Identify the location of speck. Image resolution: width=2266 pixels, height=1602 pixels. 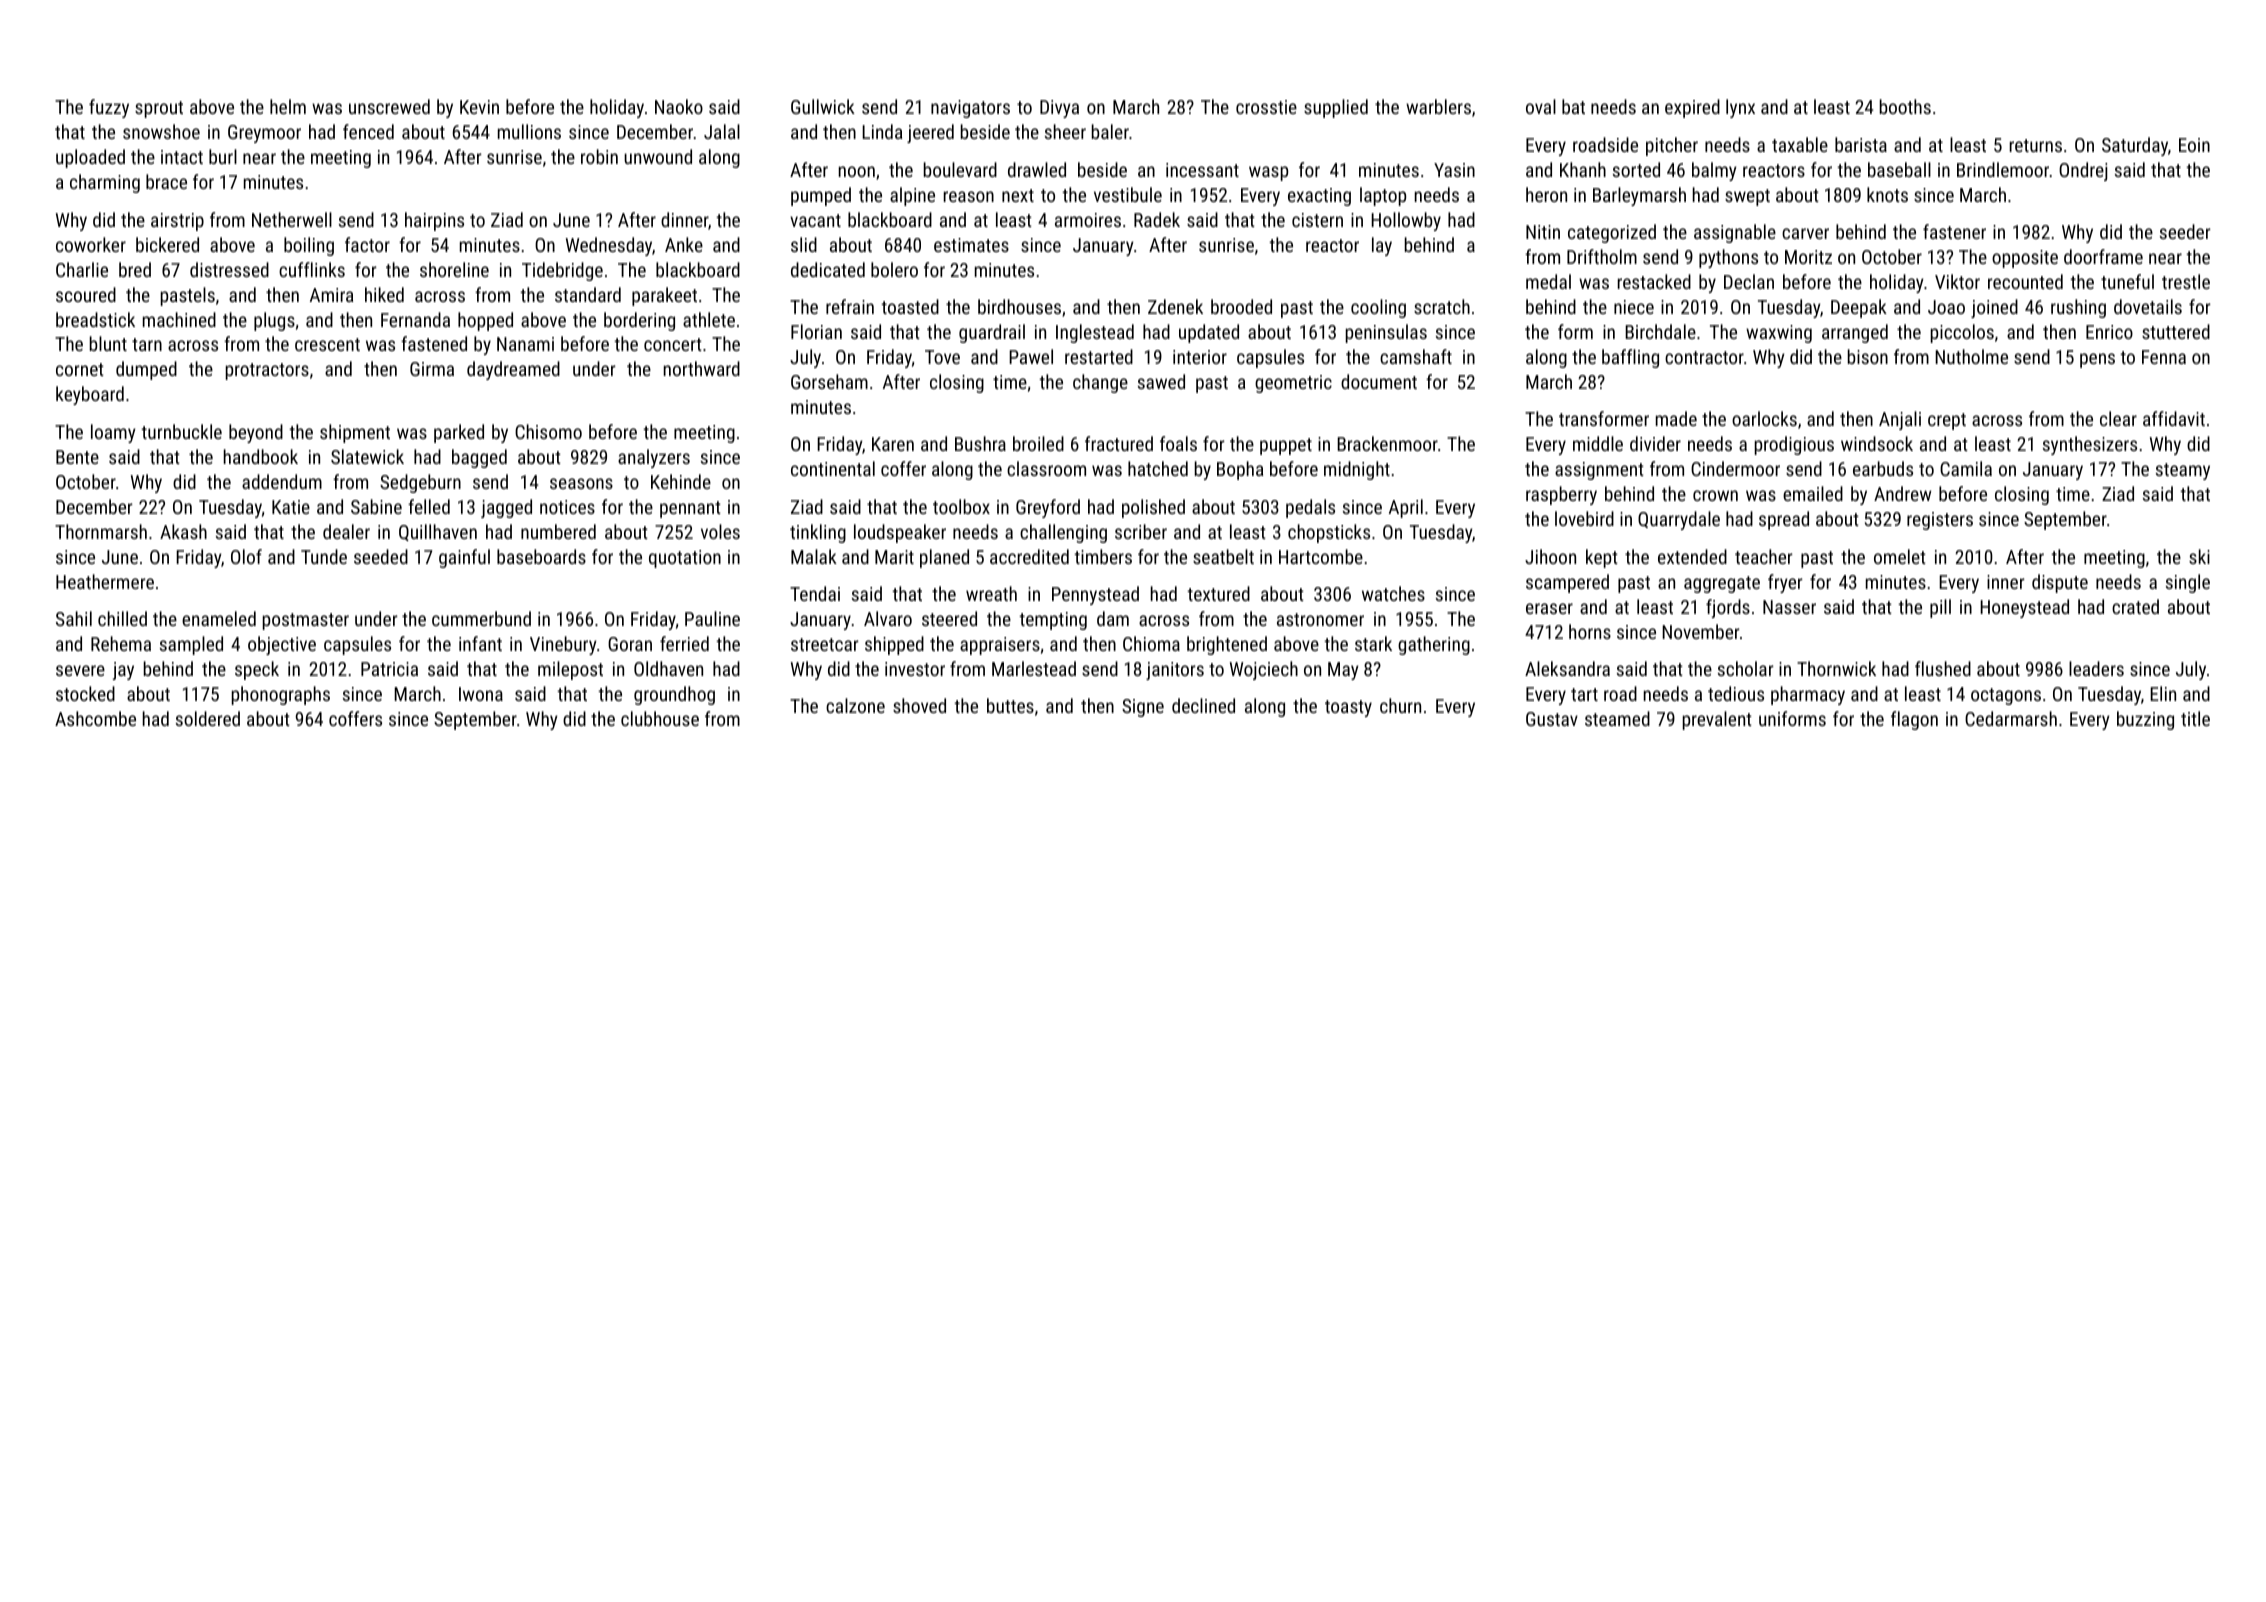
(257, 670).
